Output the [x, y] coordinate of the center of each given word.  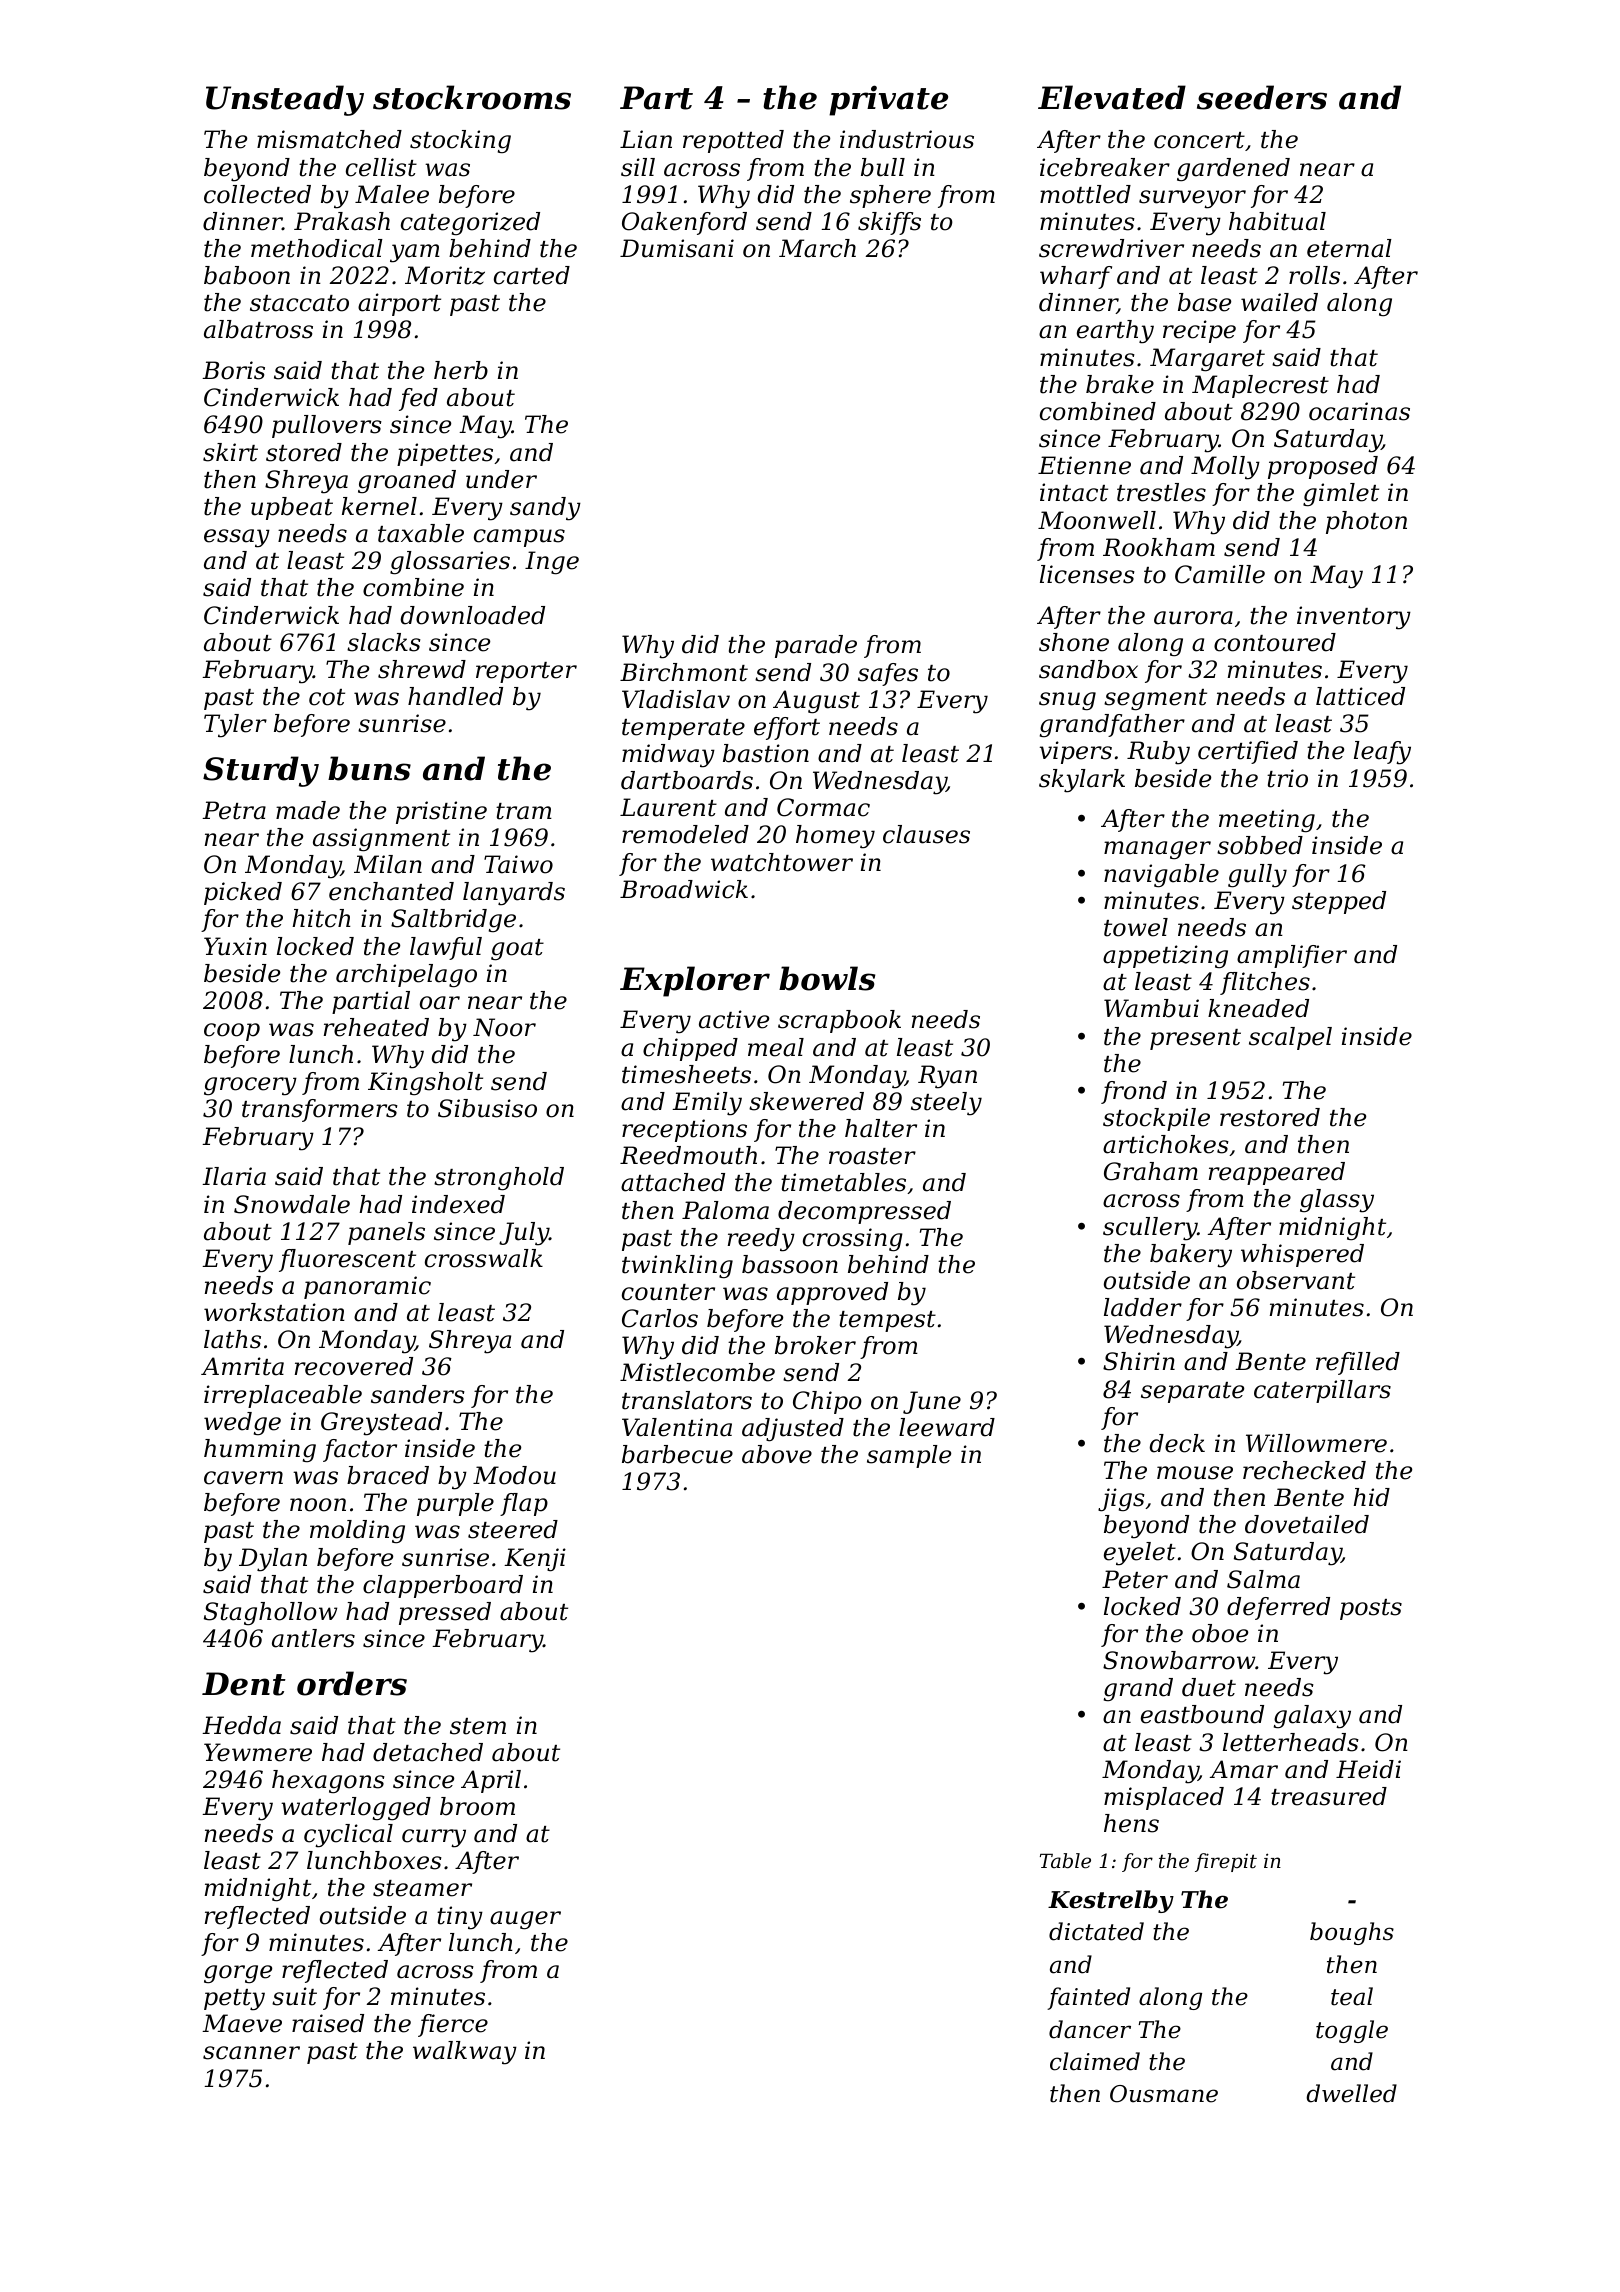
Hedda [241, 1725]
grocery [250, 1086]
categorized [470, 223]
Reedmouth [688, 1155]
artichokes [1166, 1144]
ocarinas [1359, 411]
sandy [545, 509]
